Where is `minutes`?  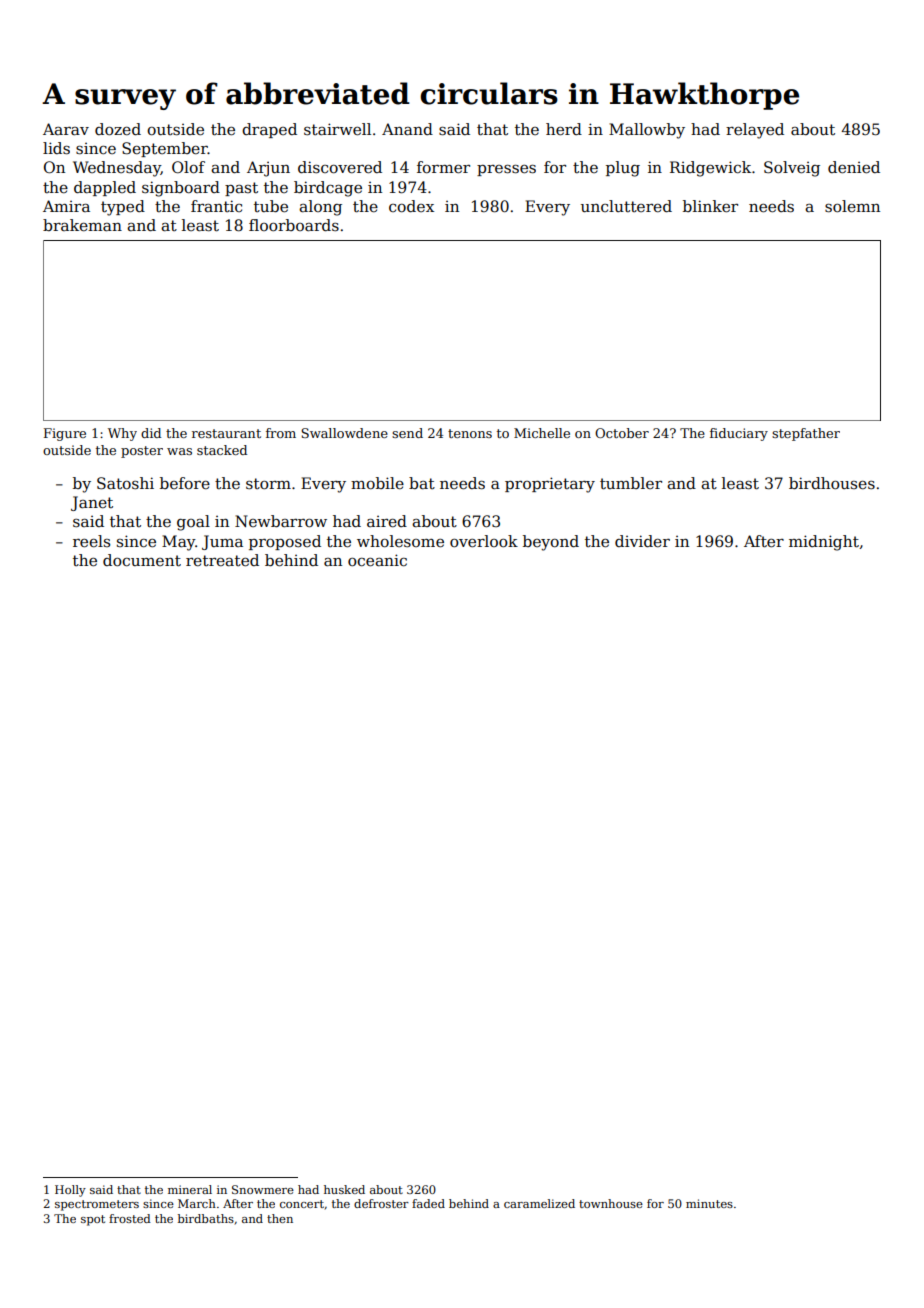 minutes is located at coordinates (709, 1203).
